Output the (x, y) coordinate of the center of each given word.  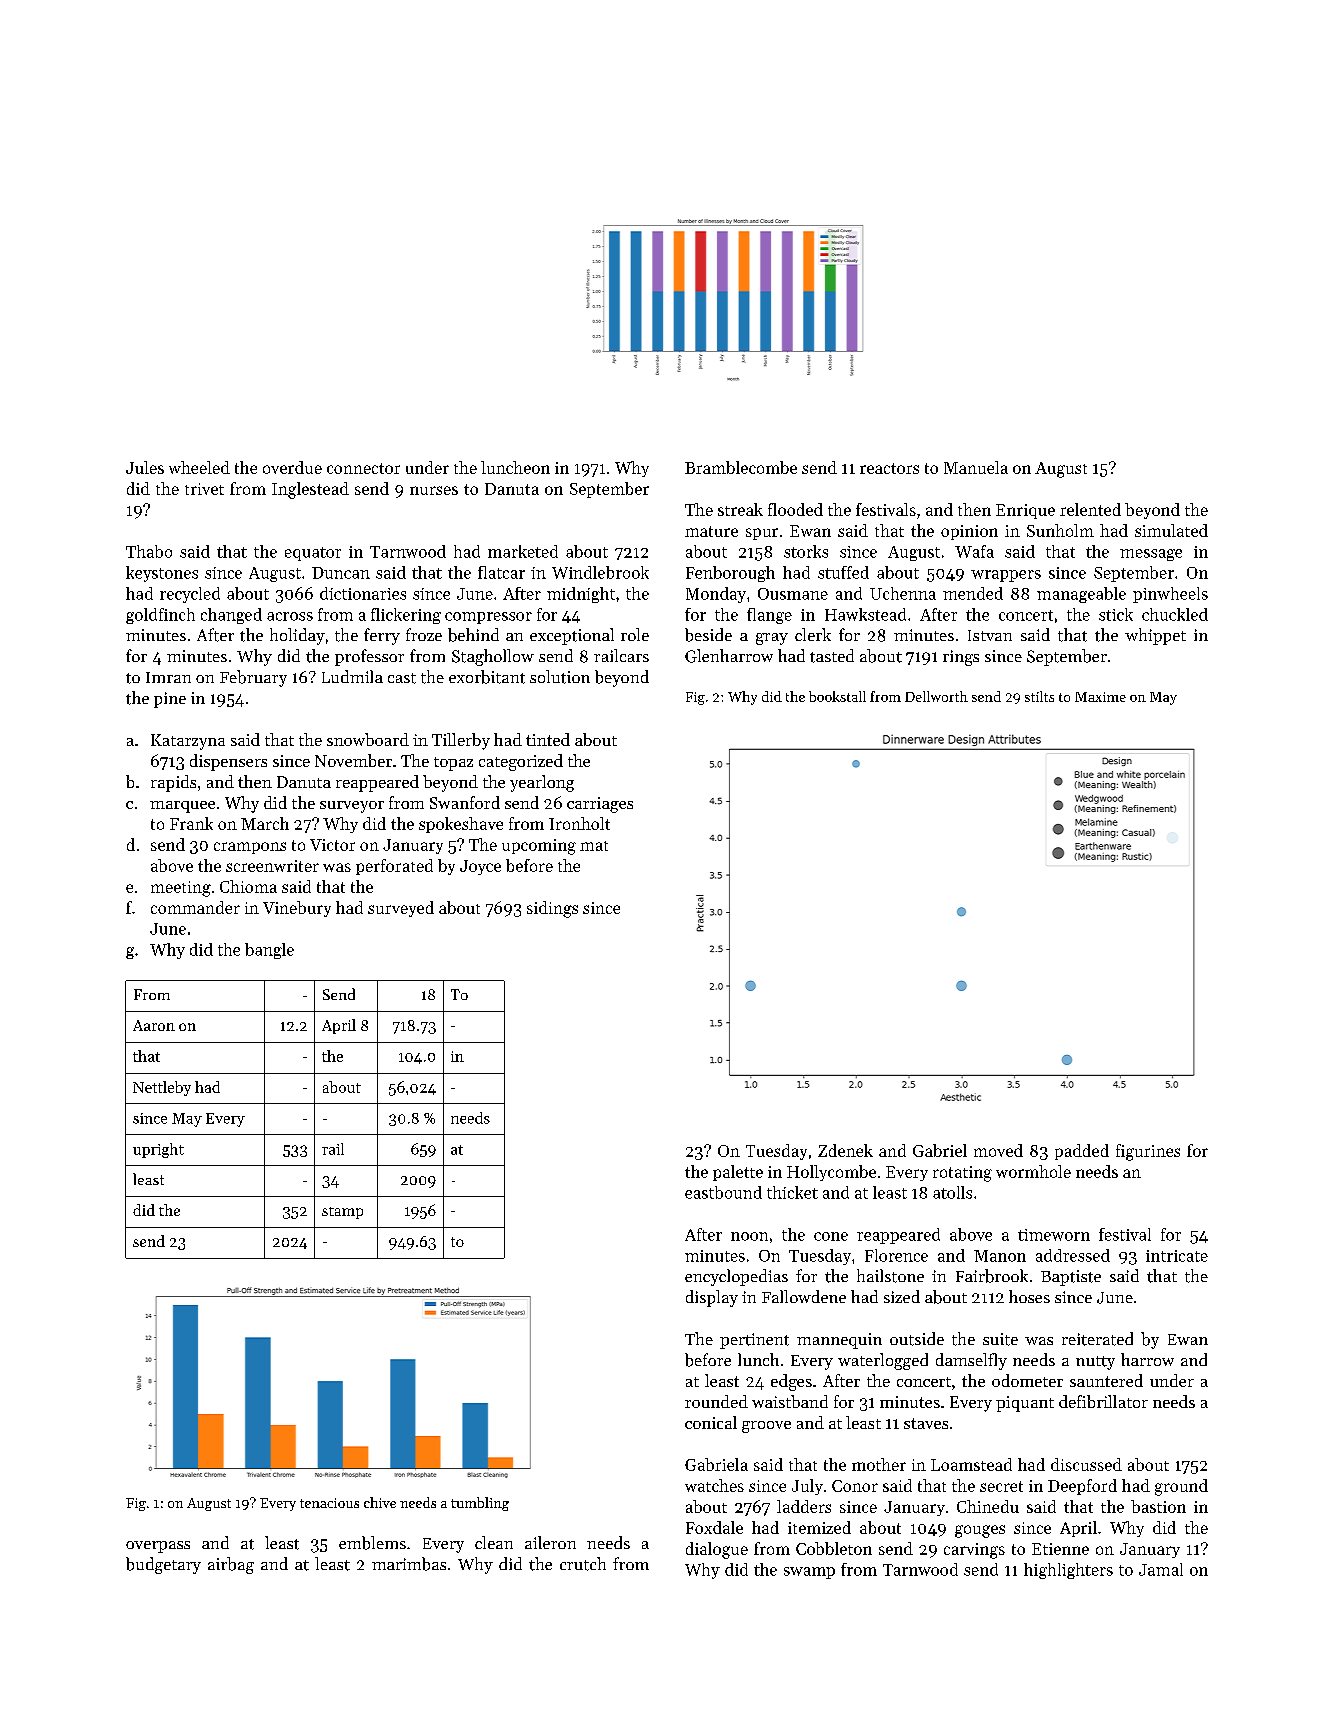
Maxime (1100, 697)
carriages (600, 805)
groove (766, 1427)
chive (380, 1502)
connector (363, 468)
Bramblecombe (741, 467)
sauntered (1106, 1380)
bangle (269, 951)
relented (1090, 509)
